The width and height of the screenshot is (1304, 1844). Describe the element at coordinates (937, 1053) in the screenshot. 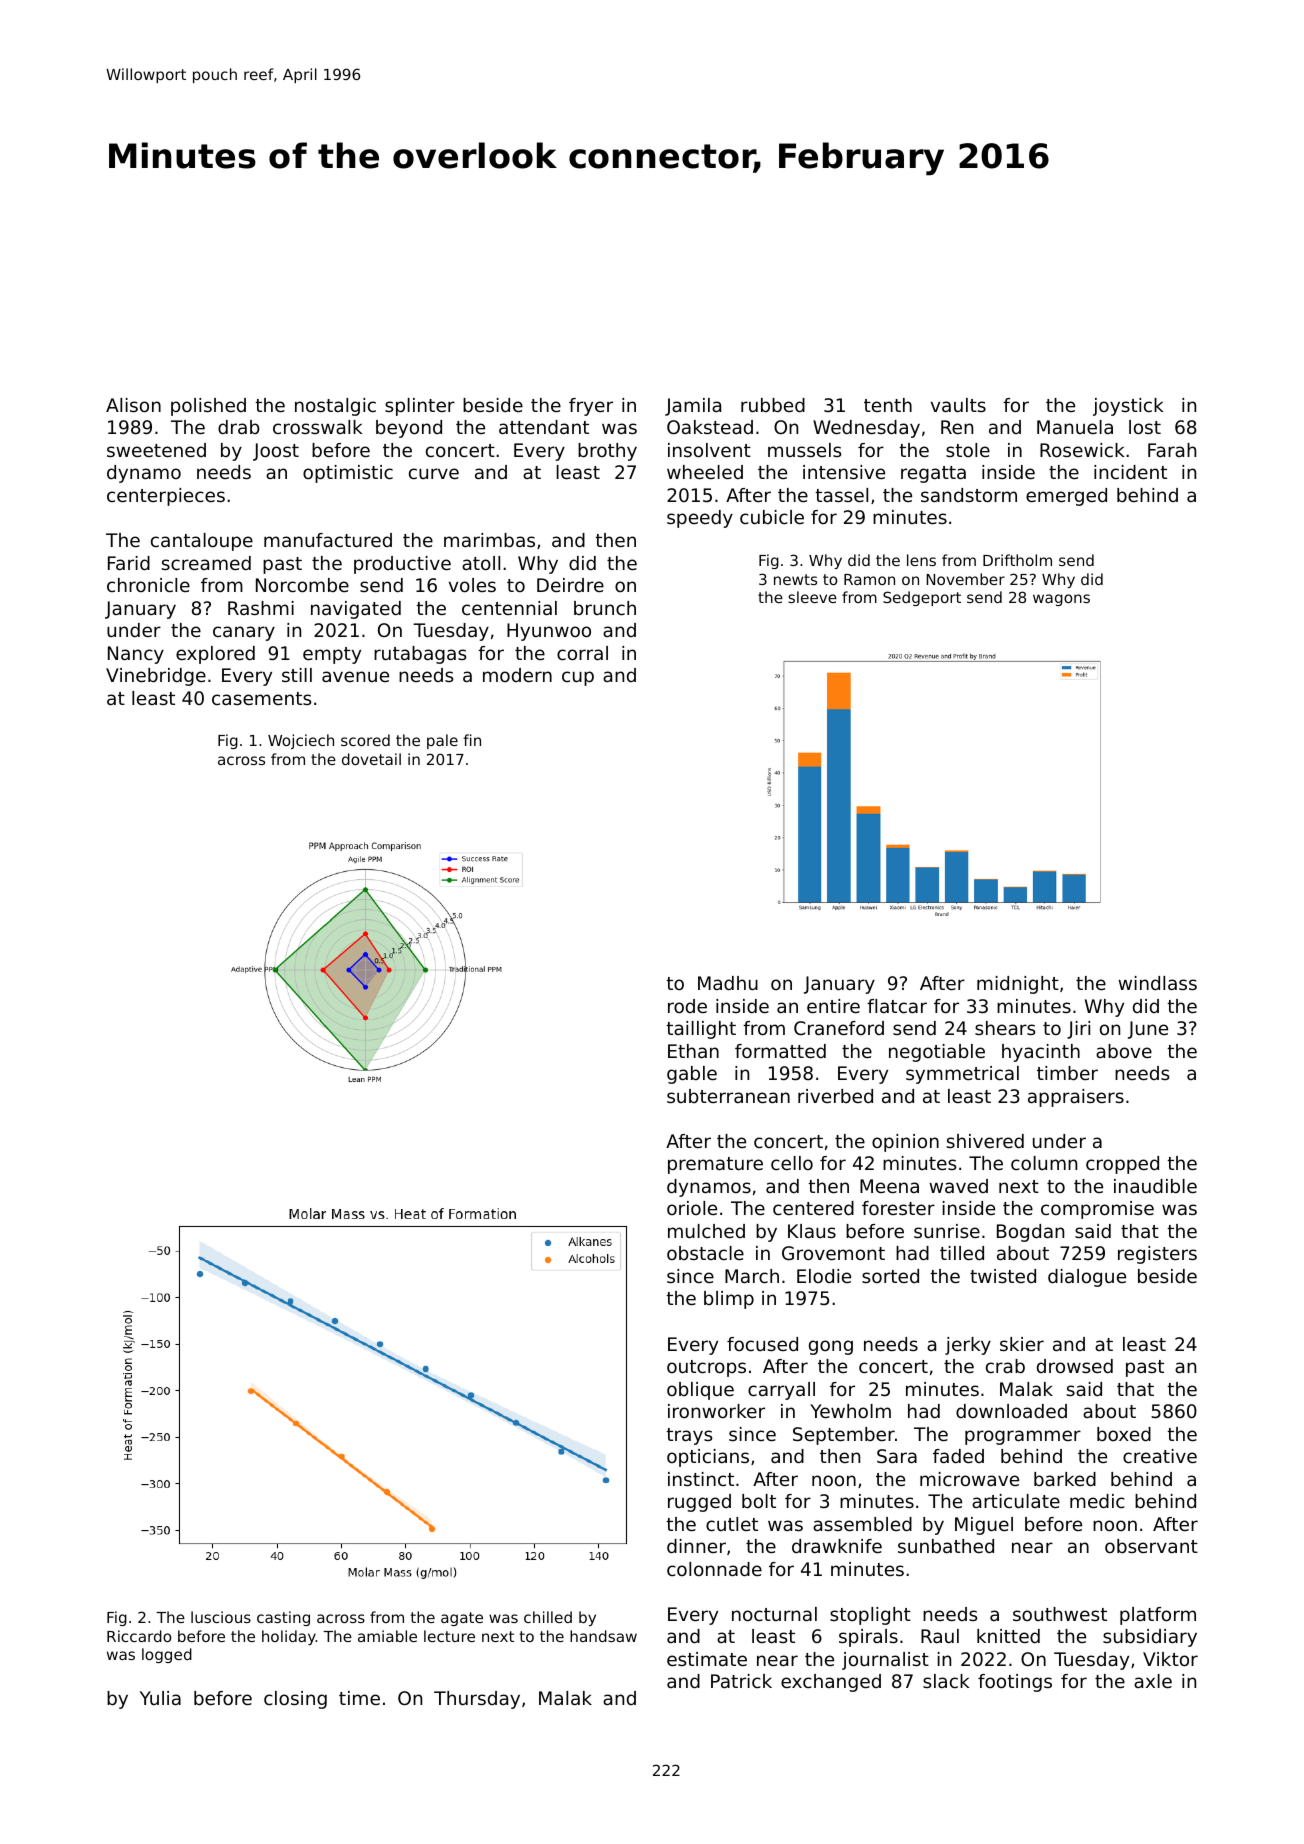

I see `negotiable` at that location.
